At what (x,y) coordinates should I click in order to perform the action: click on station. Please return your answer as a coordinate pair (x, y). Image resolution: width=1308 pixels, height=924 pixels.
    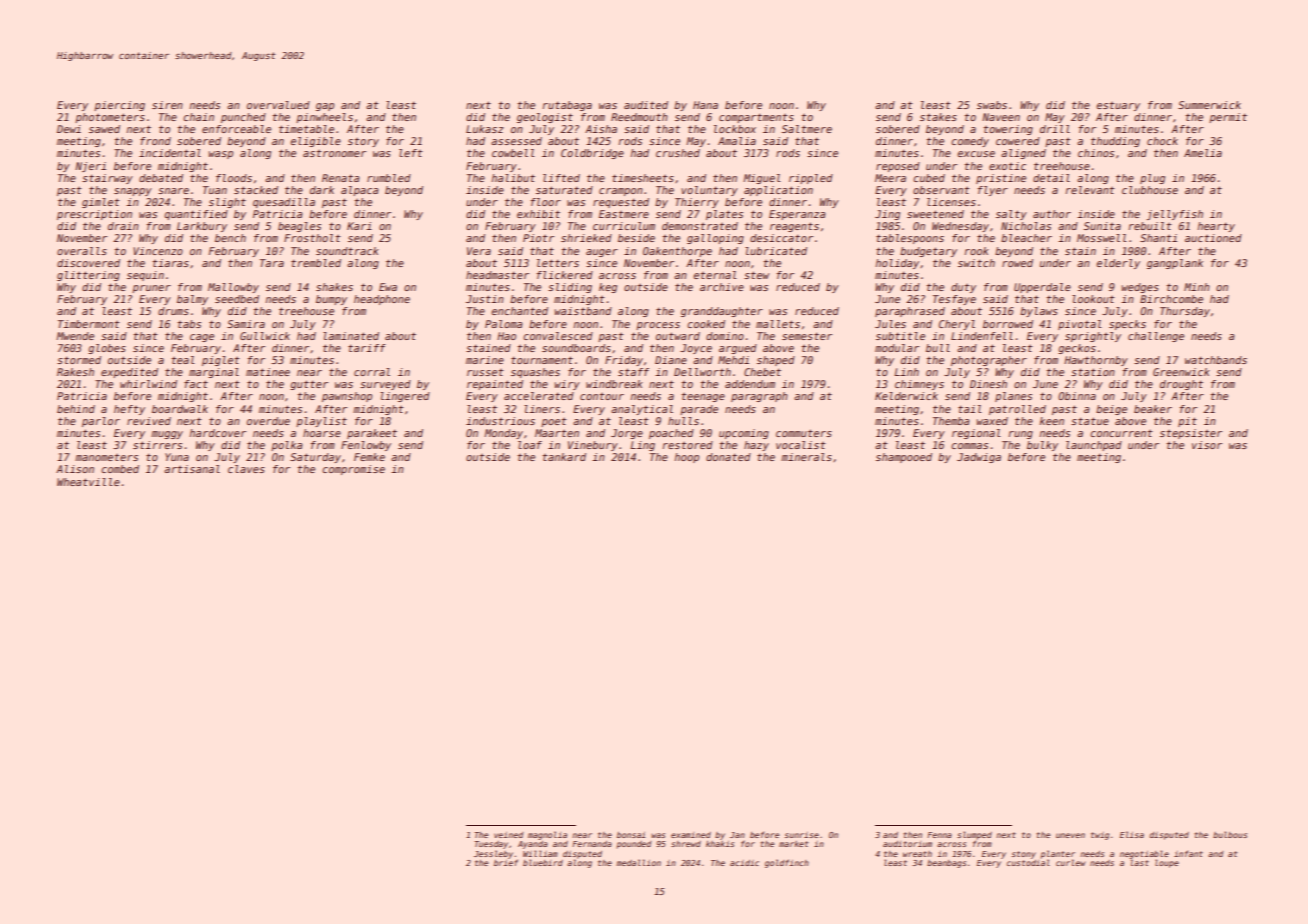
    Looking at the image, I should click on (1093, 372).
